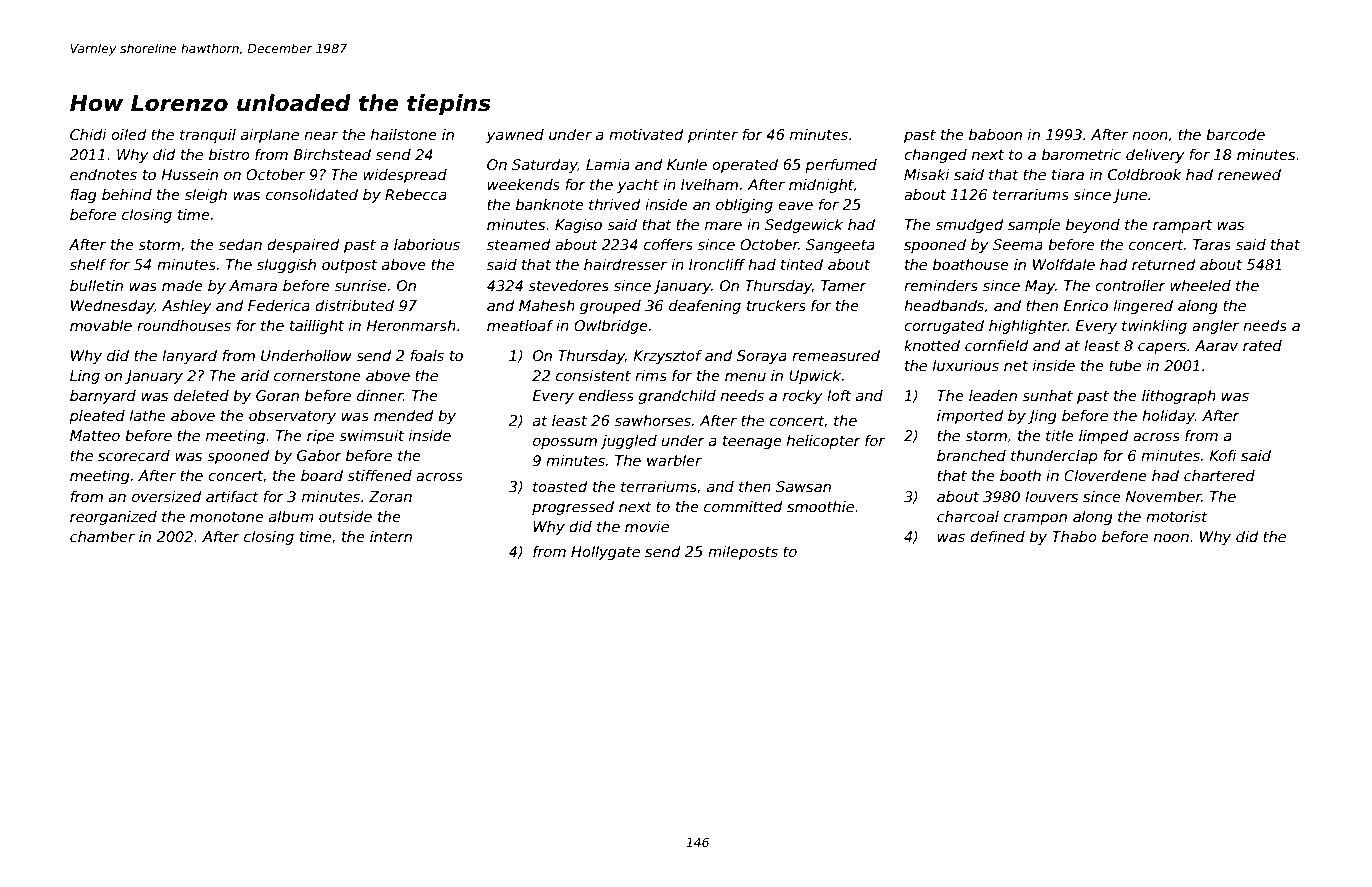  What do you see at coordinates (653, 420) in the page?
I see `sawhorses` at bounding box center [653, 420].
